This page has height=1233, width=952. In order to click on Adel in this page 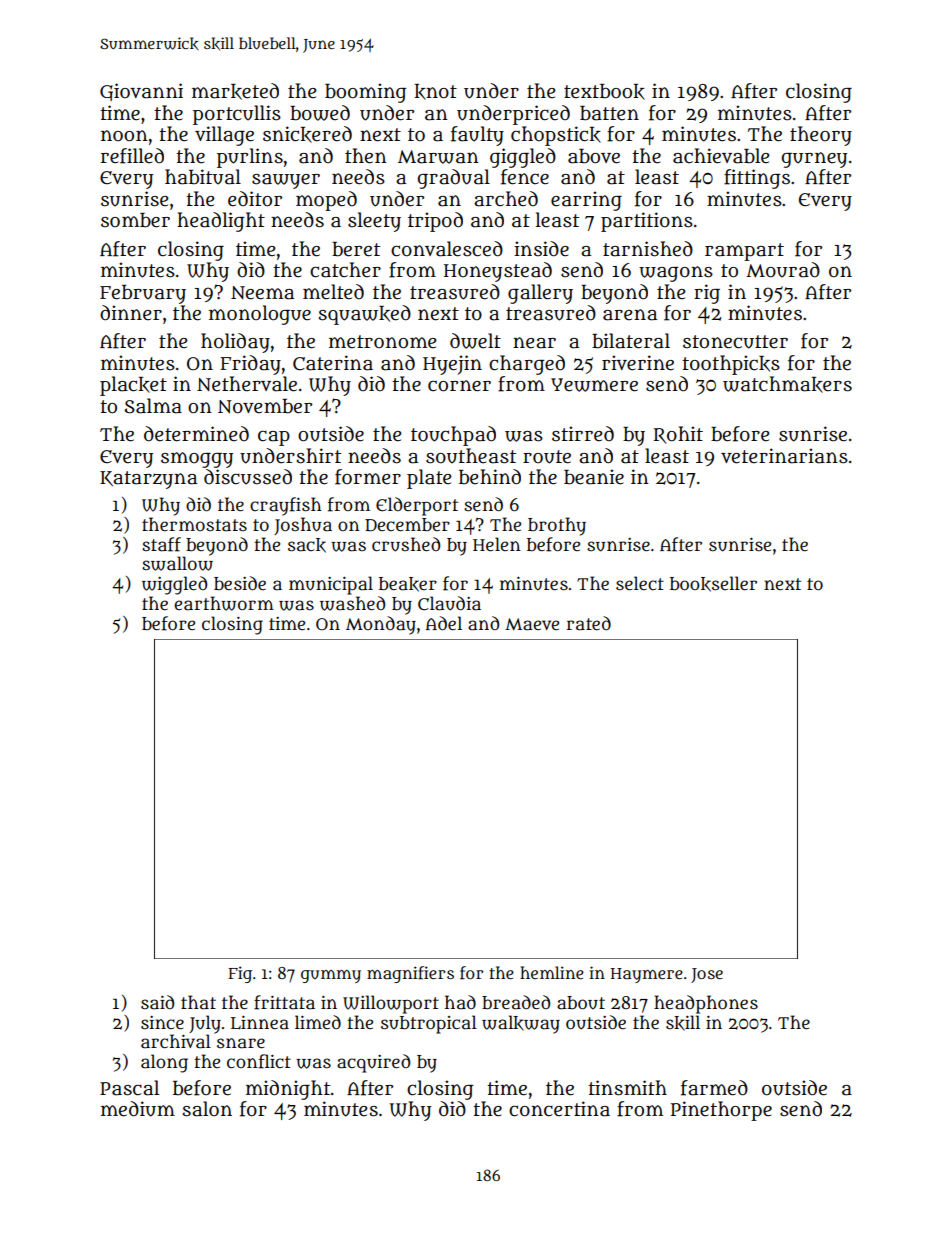, I will do `click(444, 623)`.
